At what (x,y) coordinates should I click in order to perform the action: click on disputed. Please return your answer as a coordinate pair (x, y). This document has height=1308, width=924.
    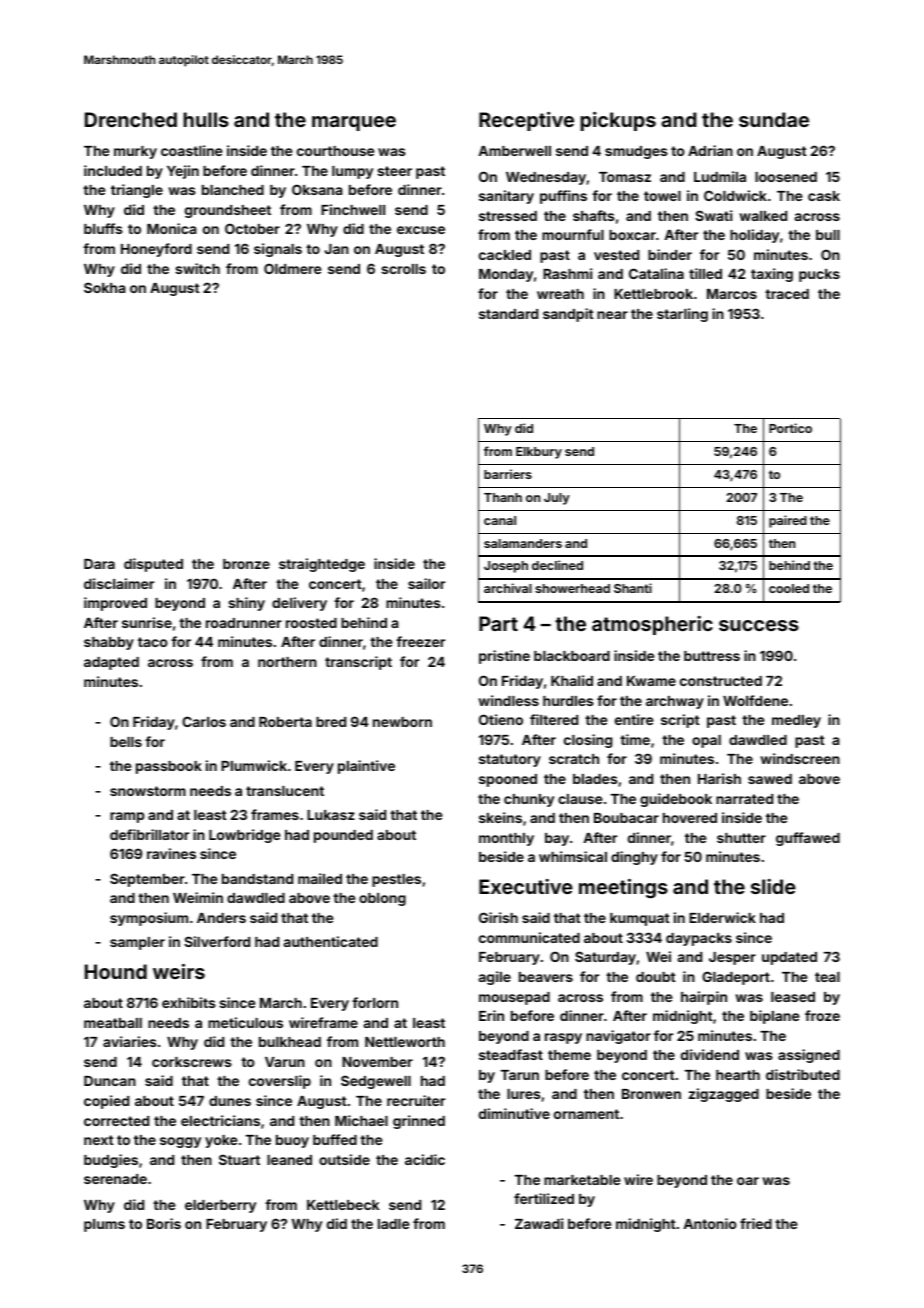
    Looking at the image, I should click on (153, 565).
